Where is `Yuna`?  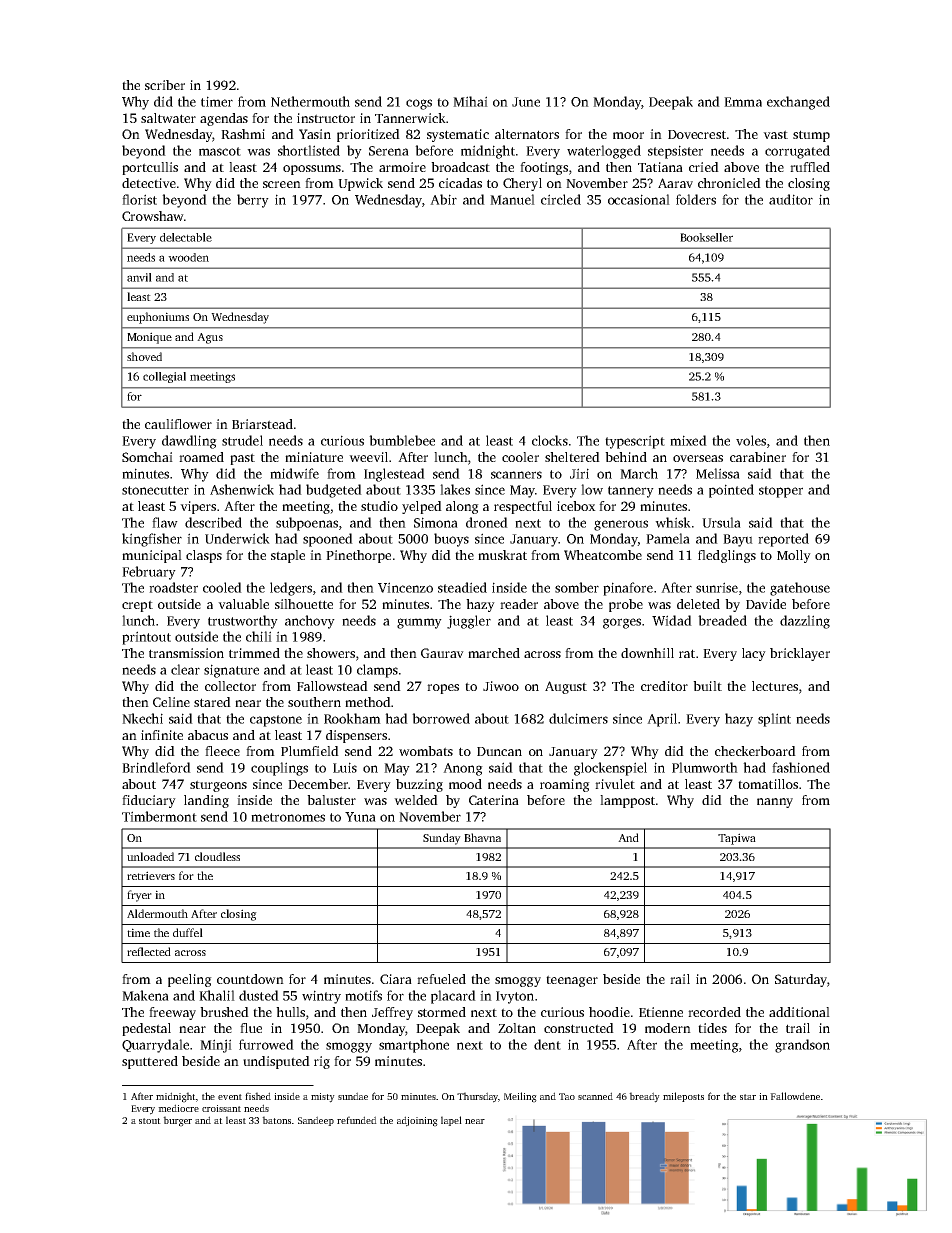
Yuna is located at coordinates (360, 817).
